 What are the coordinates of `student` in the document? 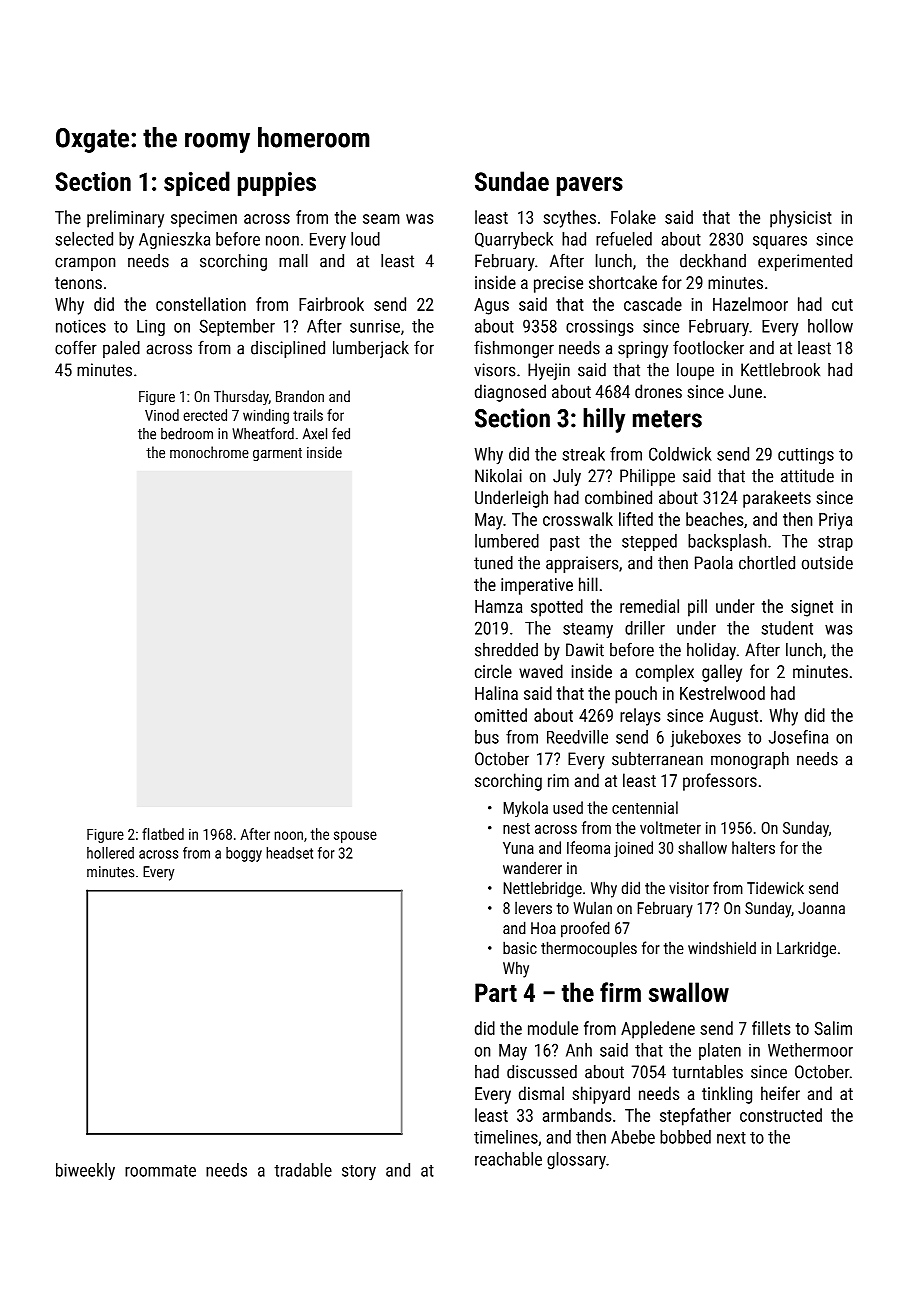 It's located at (787, 628).
